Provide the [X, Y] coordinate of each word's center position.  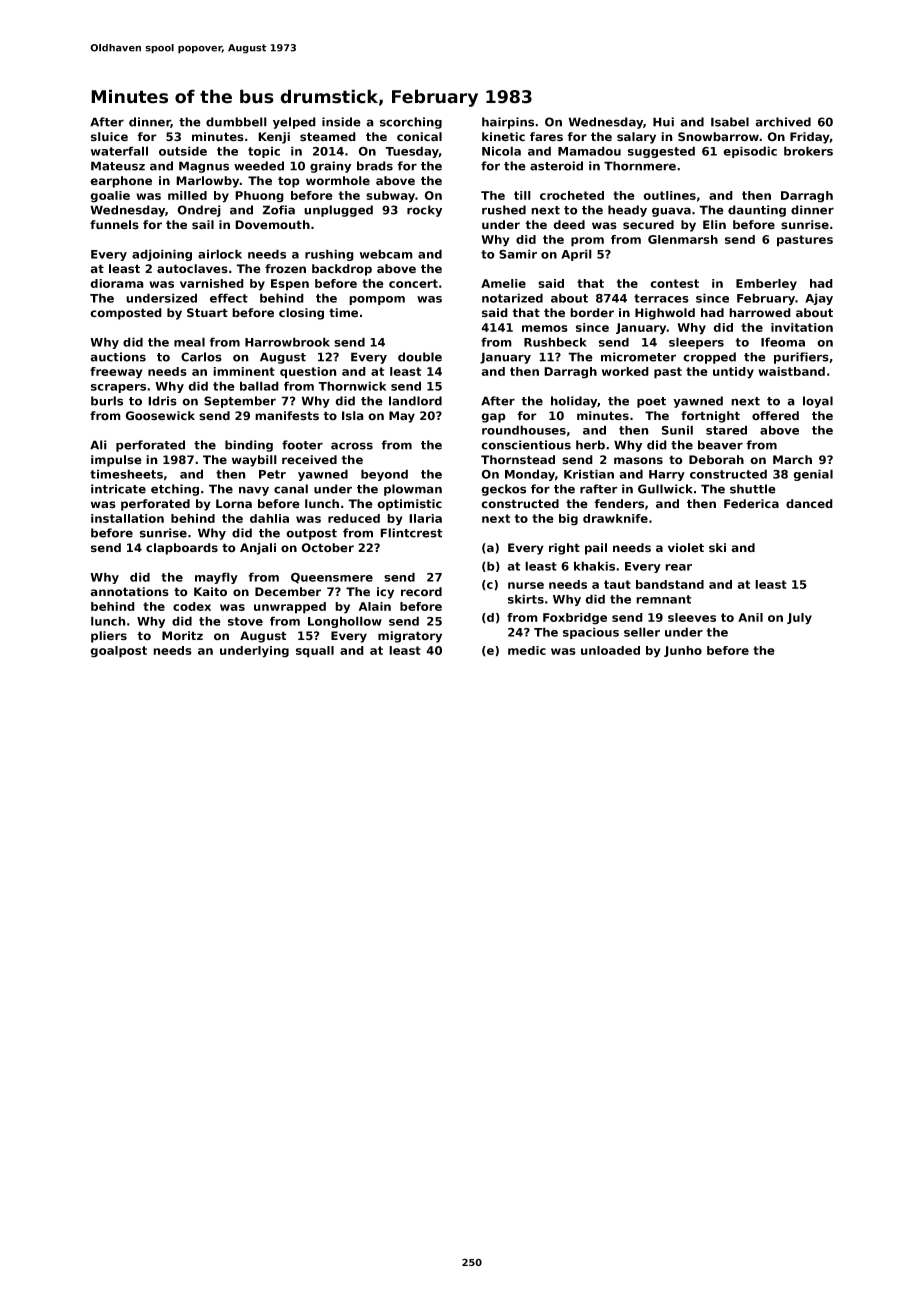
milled [187, 195]
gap [493, 418]
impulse [116, 461]
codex [192, 606]
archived [783, 122]
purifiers [801, 358]
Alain [374, 606]
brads [375, 166]
